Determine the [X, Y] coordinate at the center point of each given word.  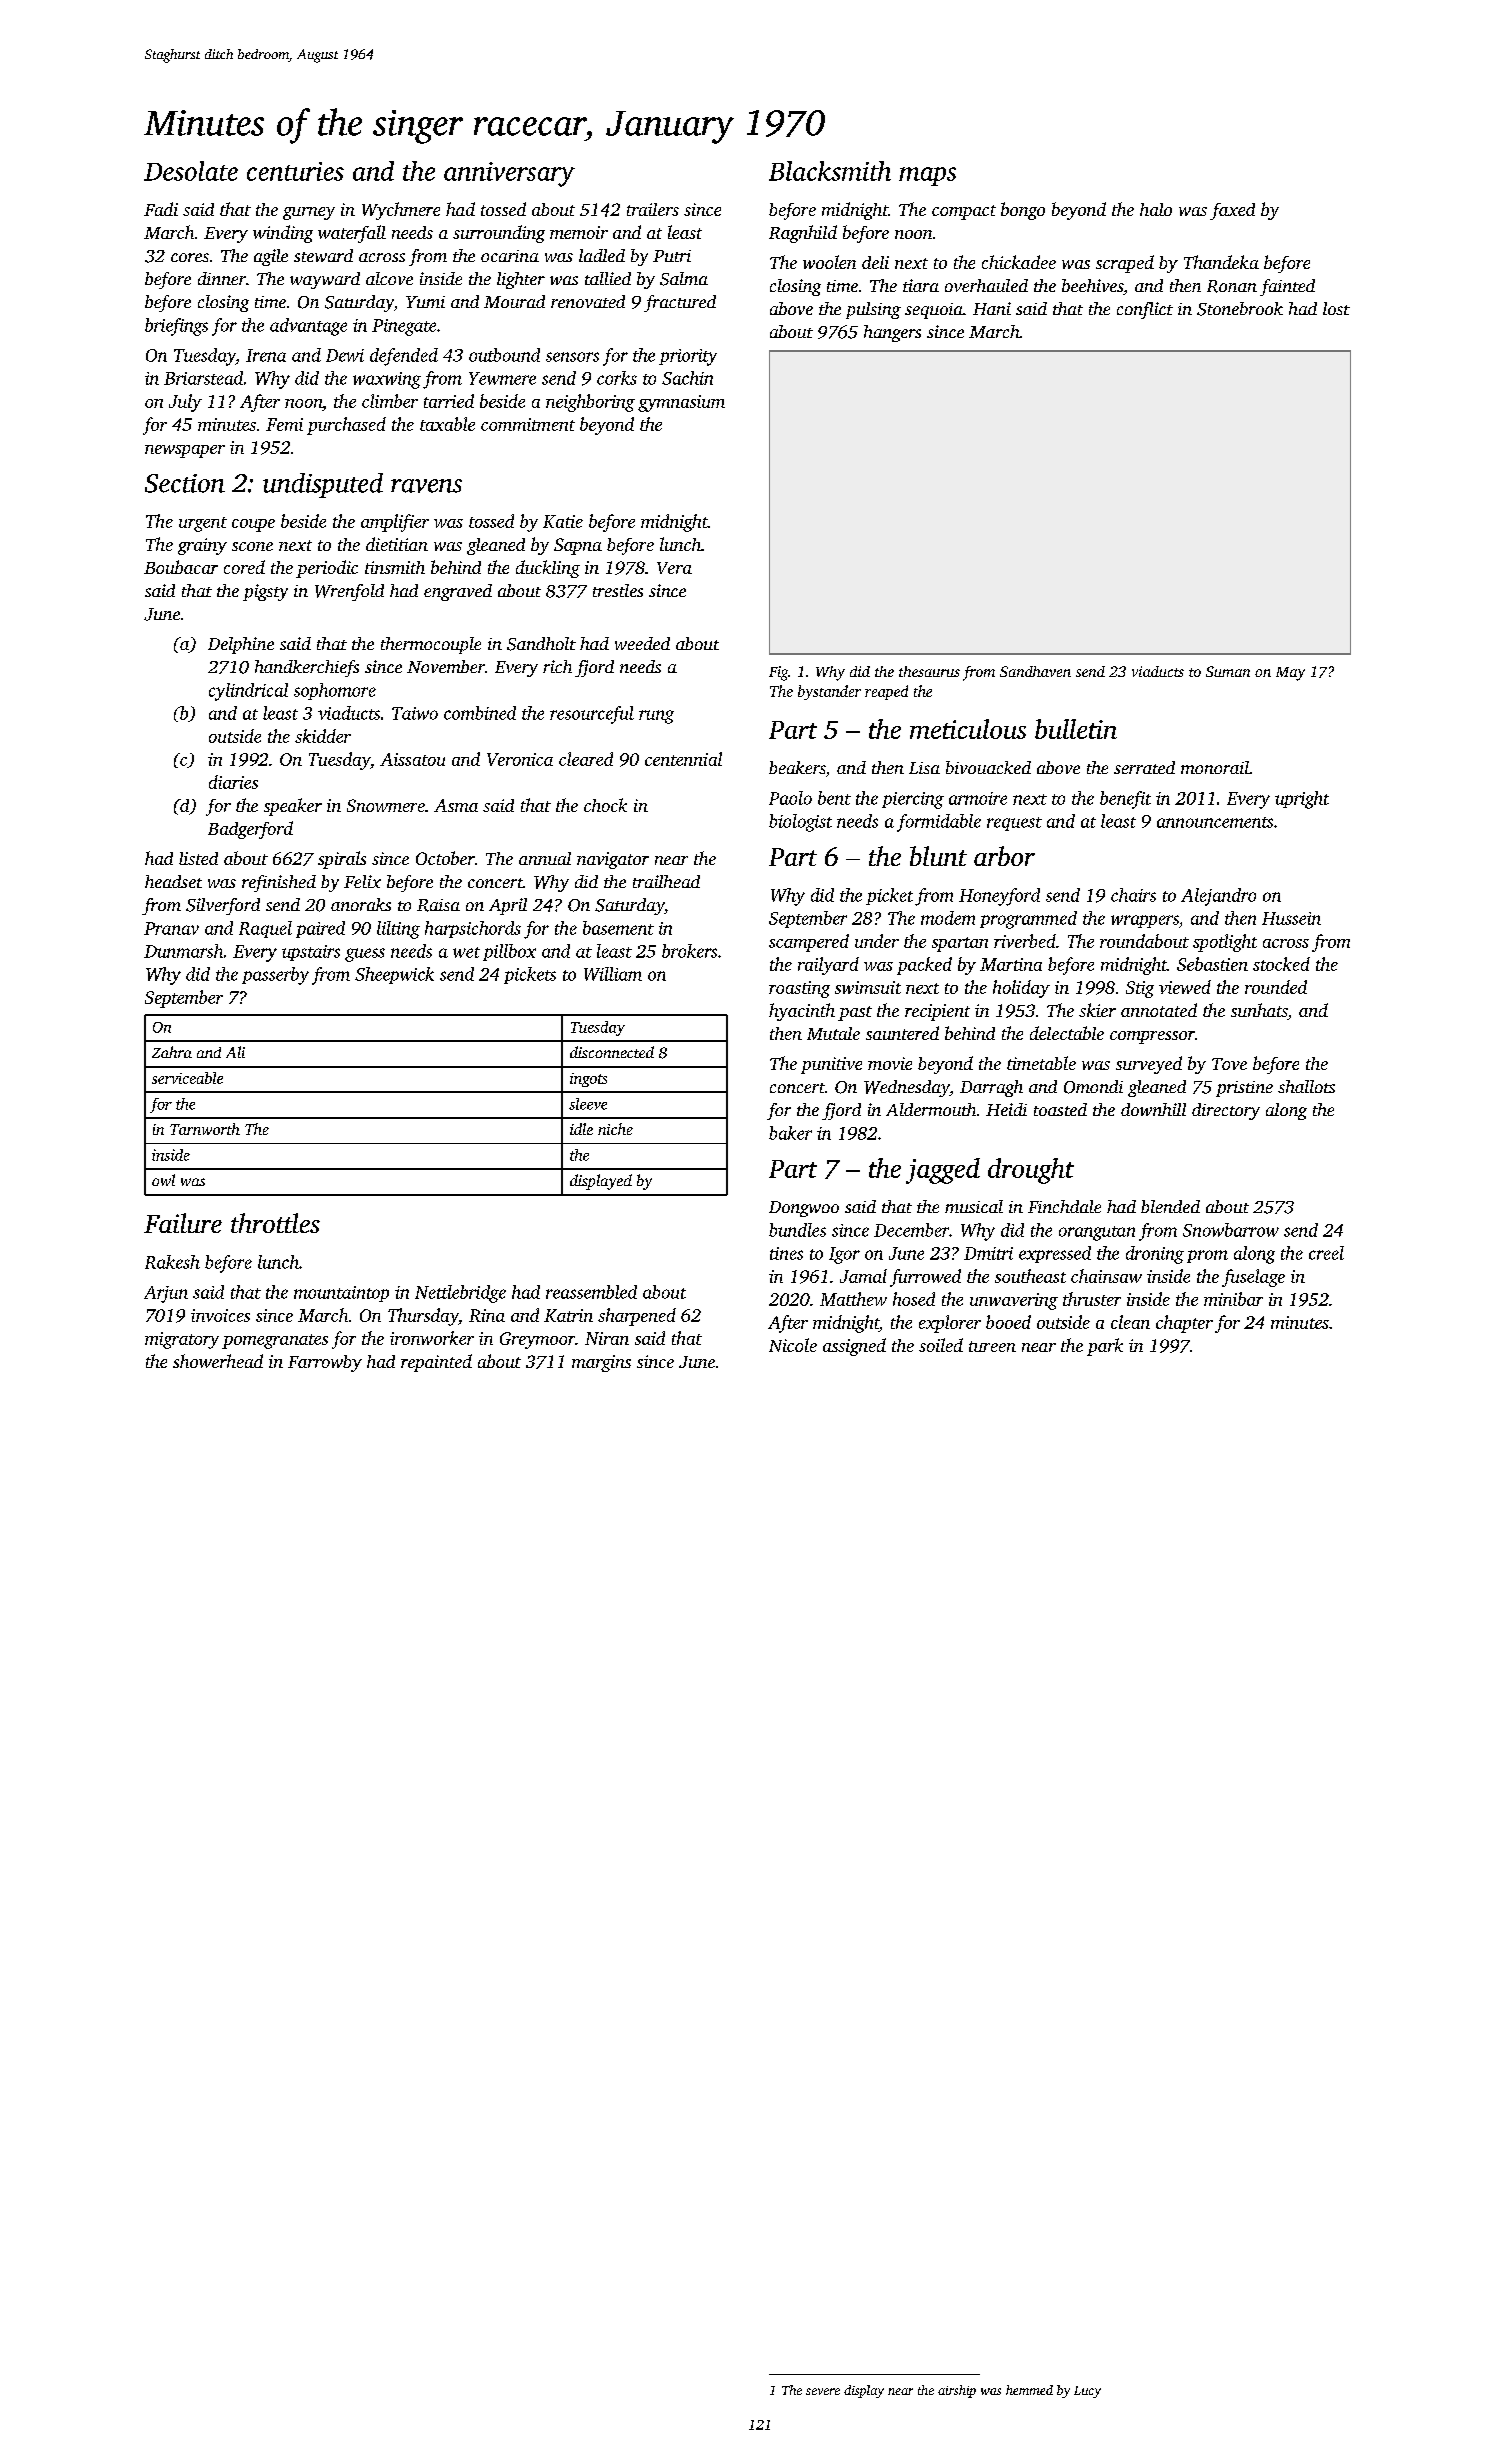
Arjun [166, 1294]
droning [1155, 1255]
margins [601, 1363]
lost [1336, 308]
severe [823, 2391]
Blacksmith [830, 171]
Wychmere [401, 211]
